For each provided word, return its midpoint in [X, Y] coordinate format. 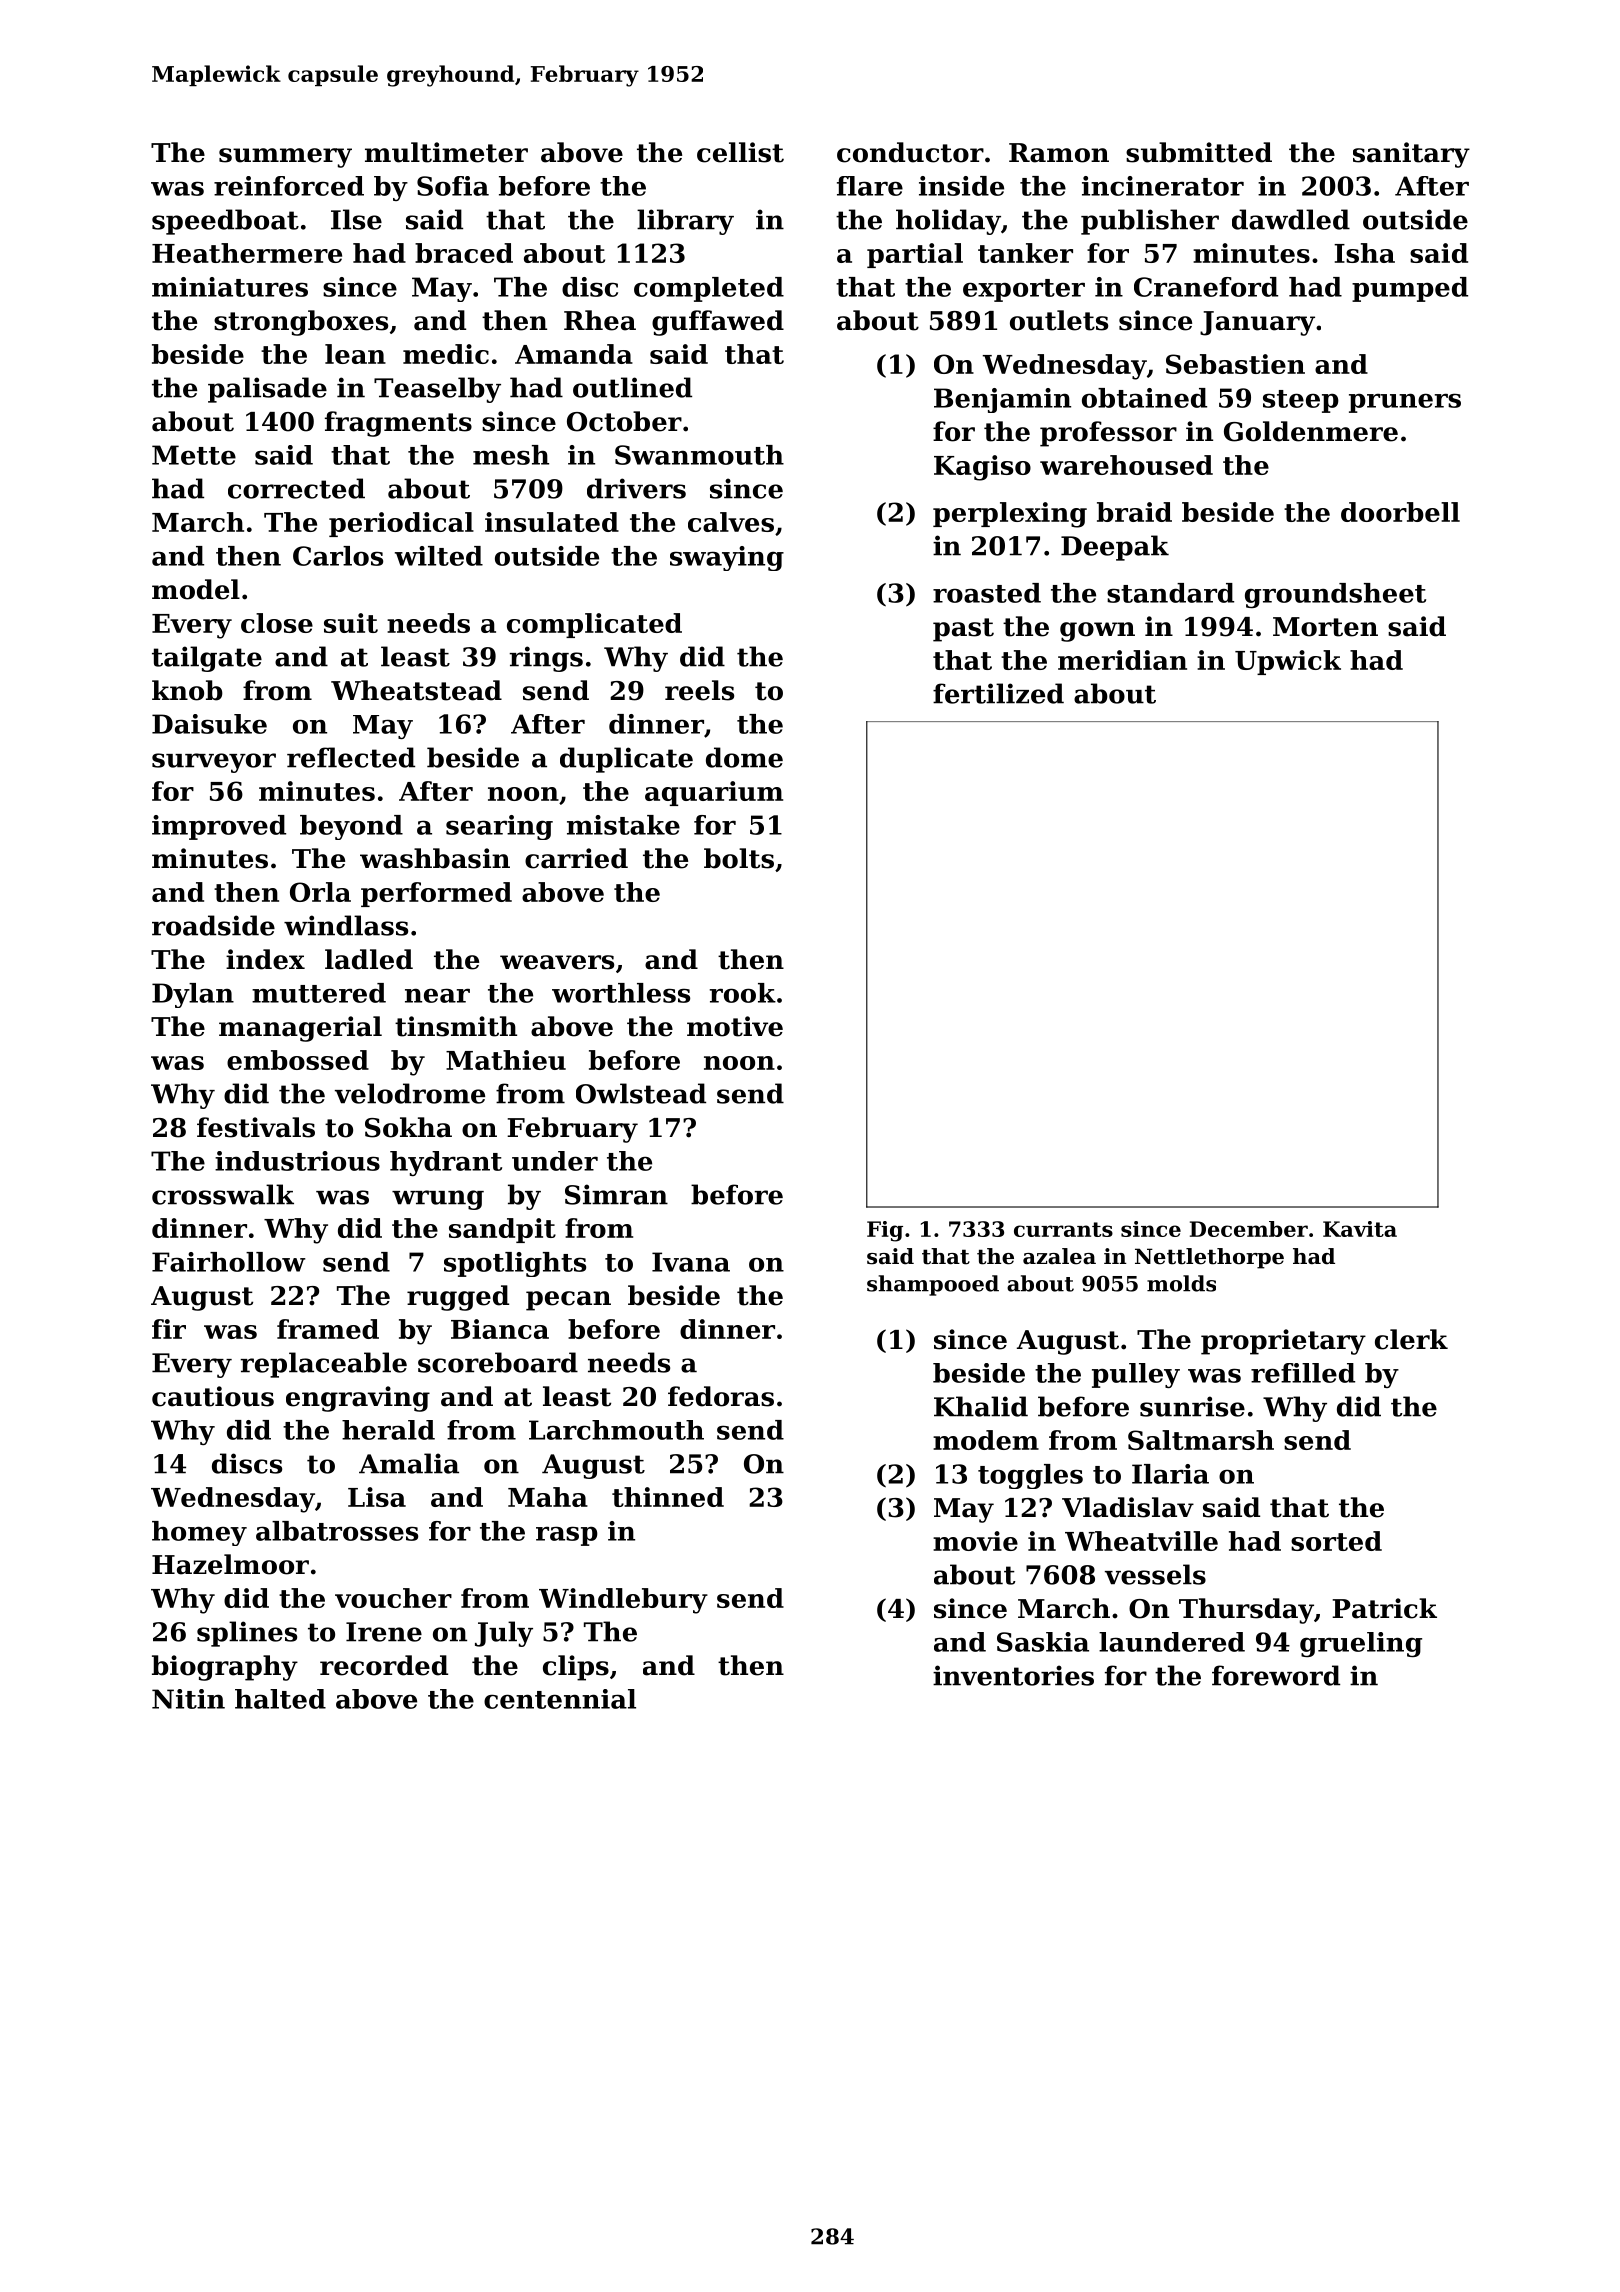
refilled [1303, 1373]
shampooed [933, 1285]
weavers [557, 962]
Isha [1364, 253]
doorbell [1400, 512]
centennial [560, 1699]
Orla [320, 892]
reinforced [289, 186]
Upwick [1288, 662]
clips [576, 1668]
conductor [910, 152]
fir [169, 1329]
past [963, 630]
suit [351, 623]
